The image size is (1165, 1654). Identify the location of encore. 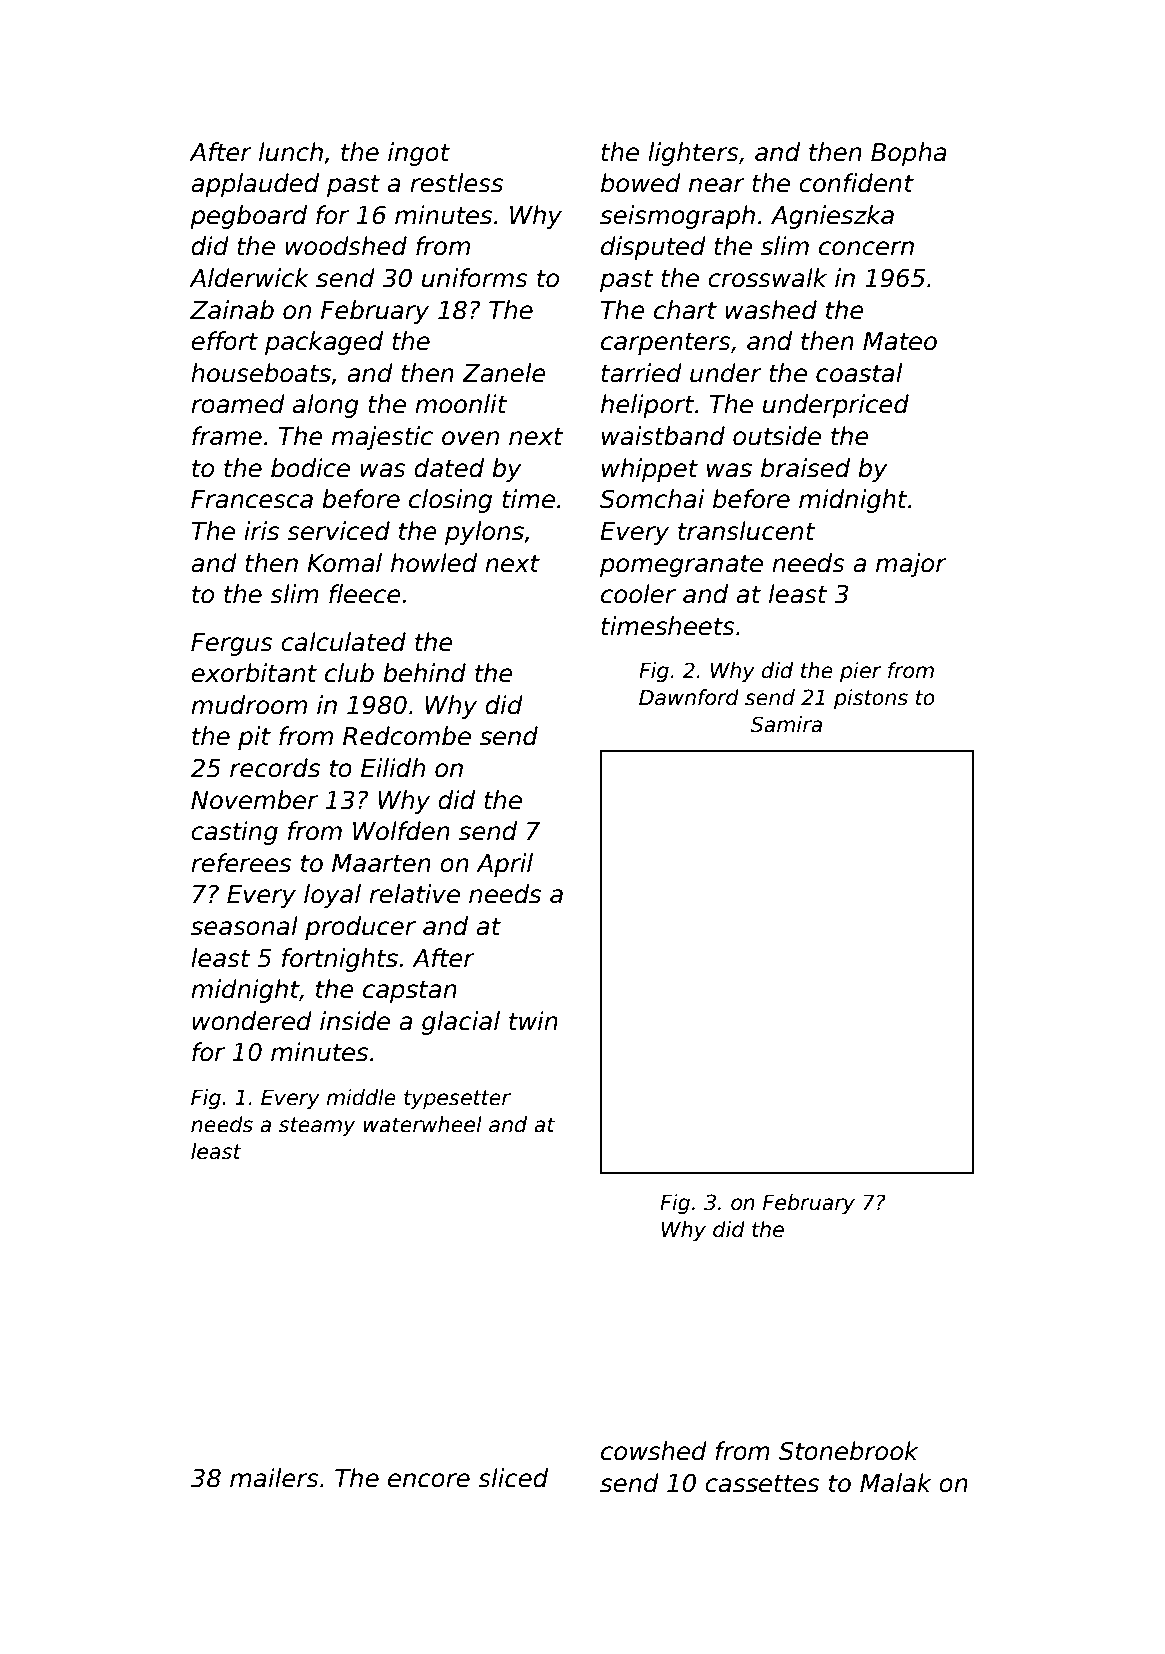
(429, 1480).
